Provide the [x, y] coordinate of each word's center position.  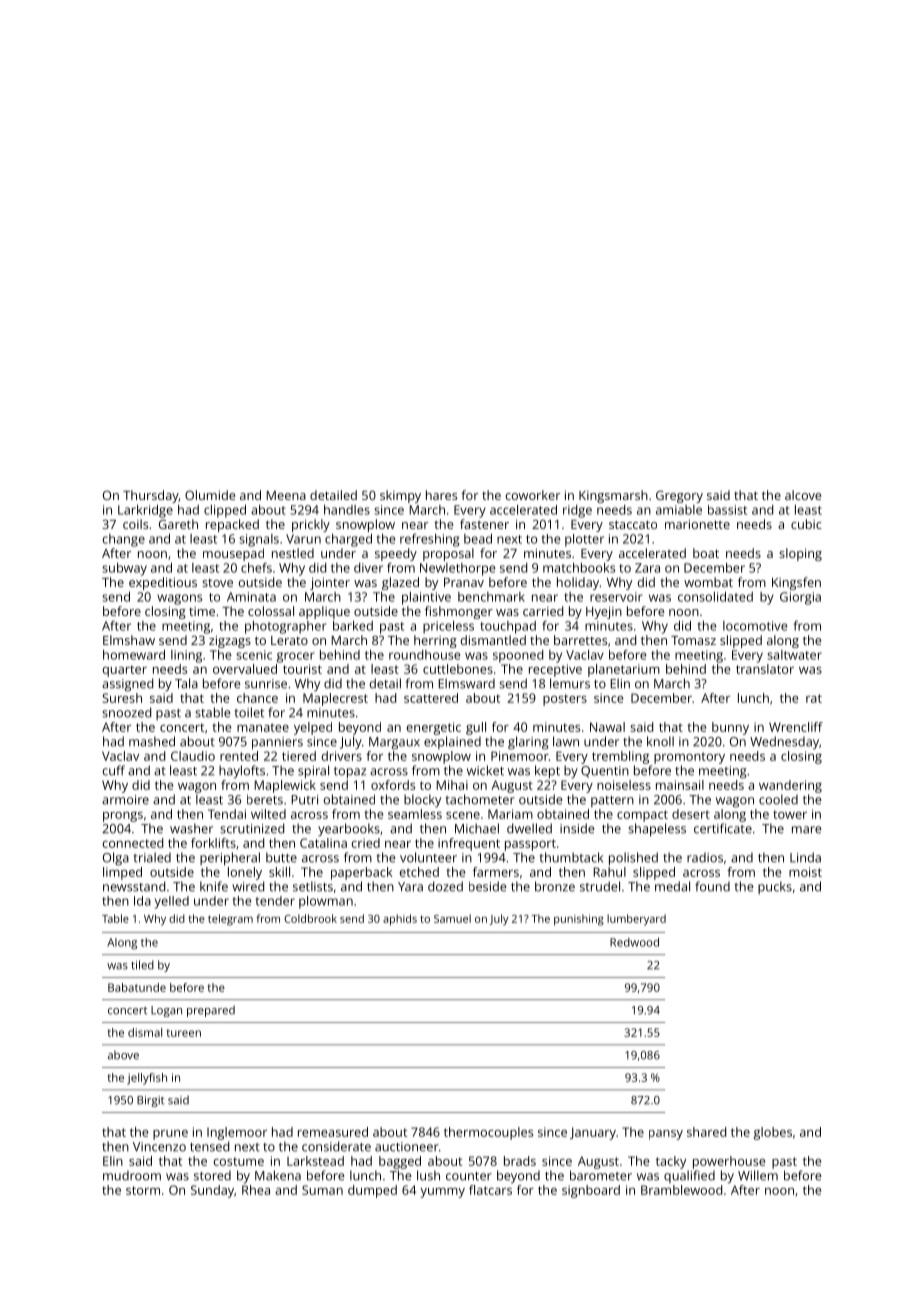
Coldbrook [310, 918]
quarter [124, 671]
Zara [647, 568]
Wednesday [784, 743]
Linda [805, 857]
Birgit [150, 1101]
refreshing [430, 540]
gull [476, 728]
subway [124, 569]
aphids [400, 920]
